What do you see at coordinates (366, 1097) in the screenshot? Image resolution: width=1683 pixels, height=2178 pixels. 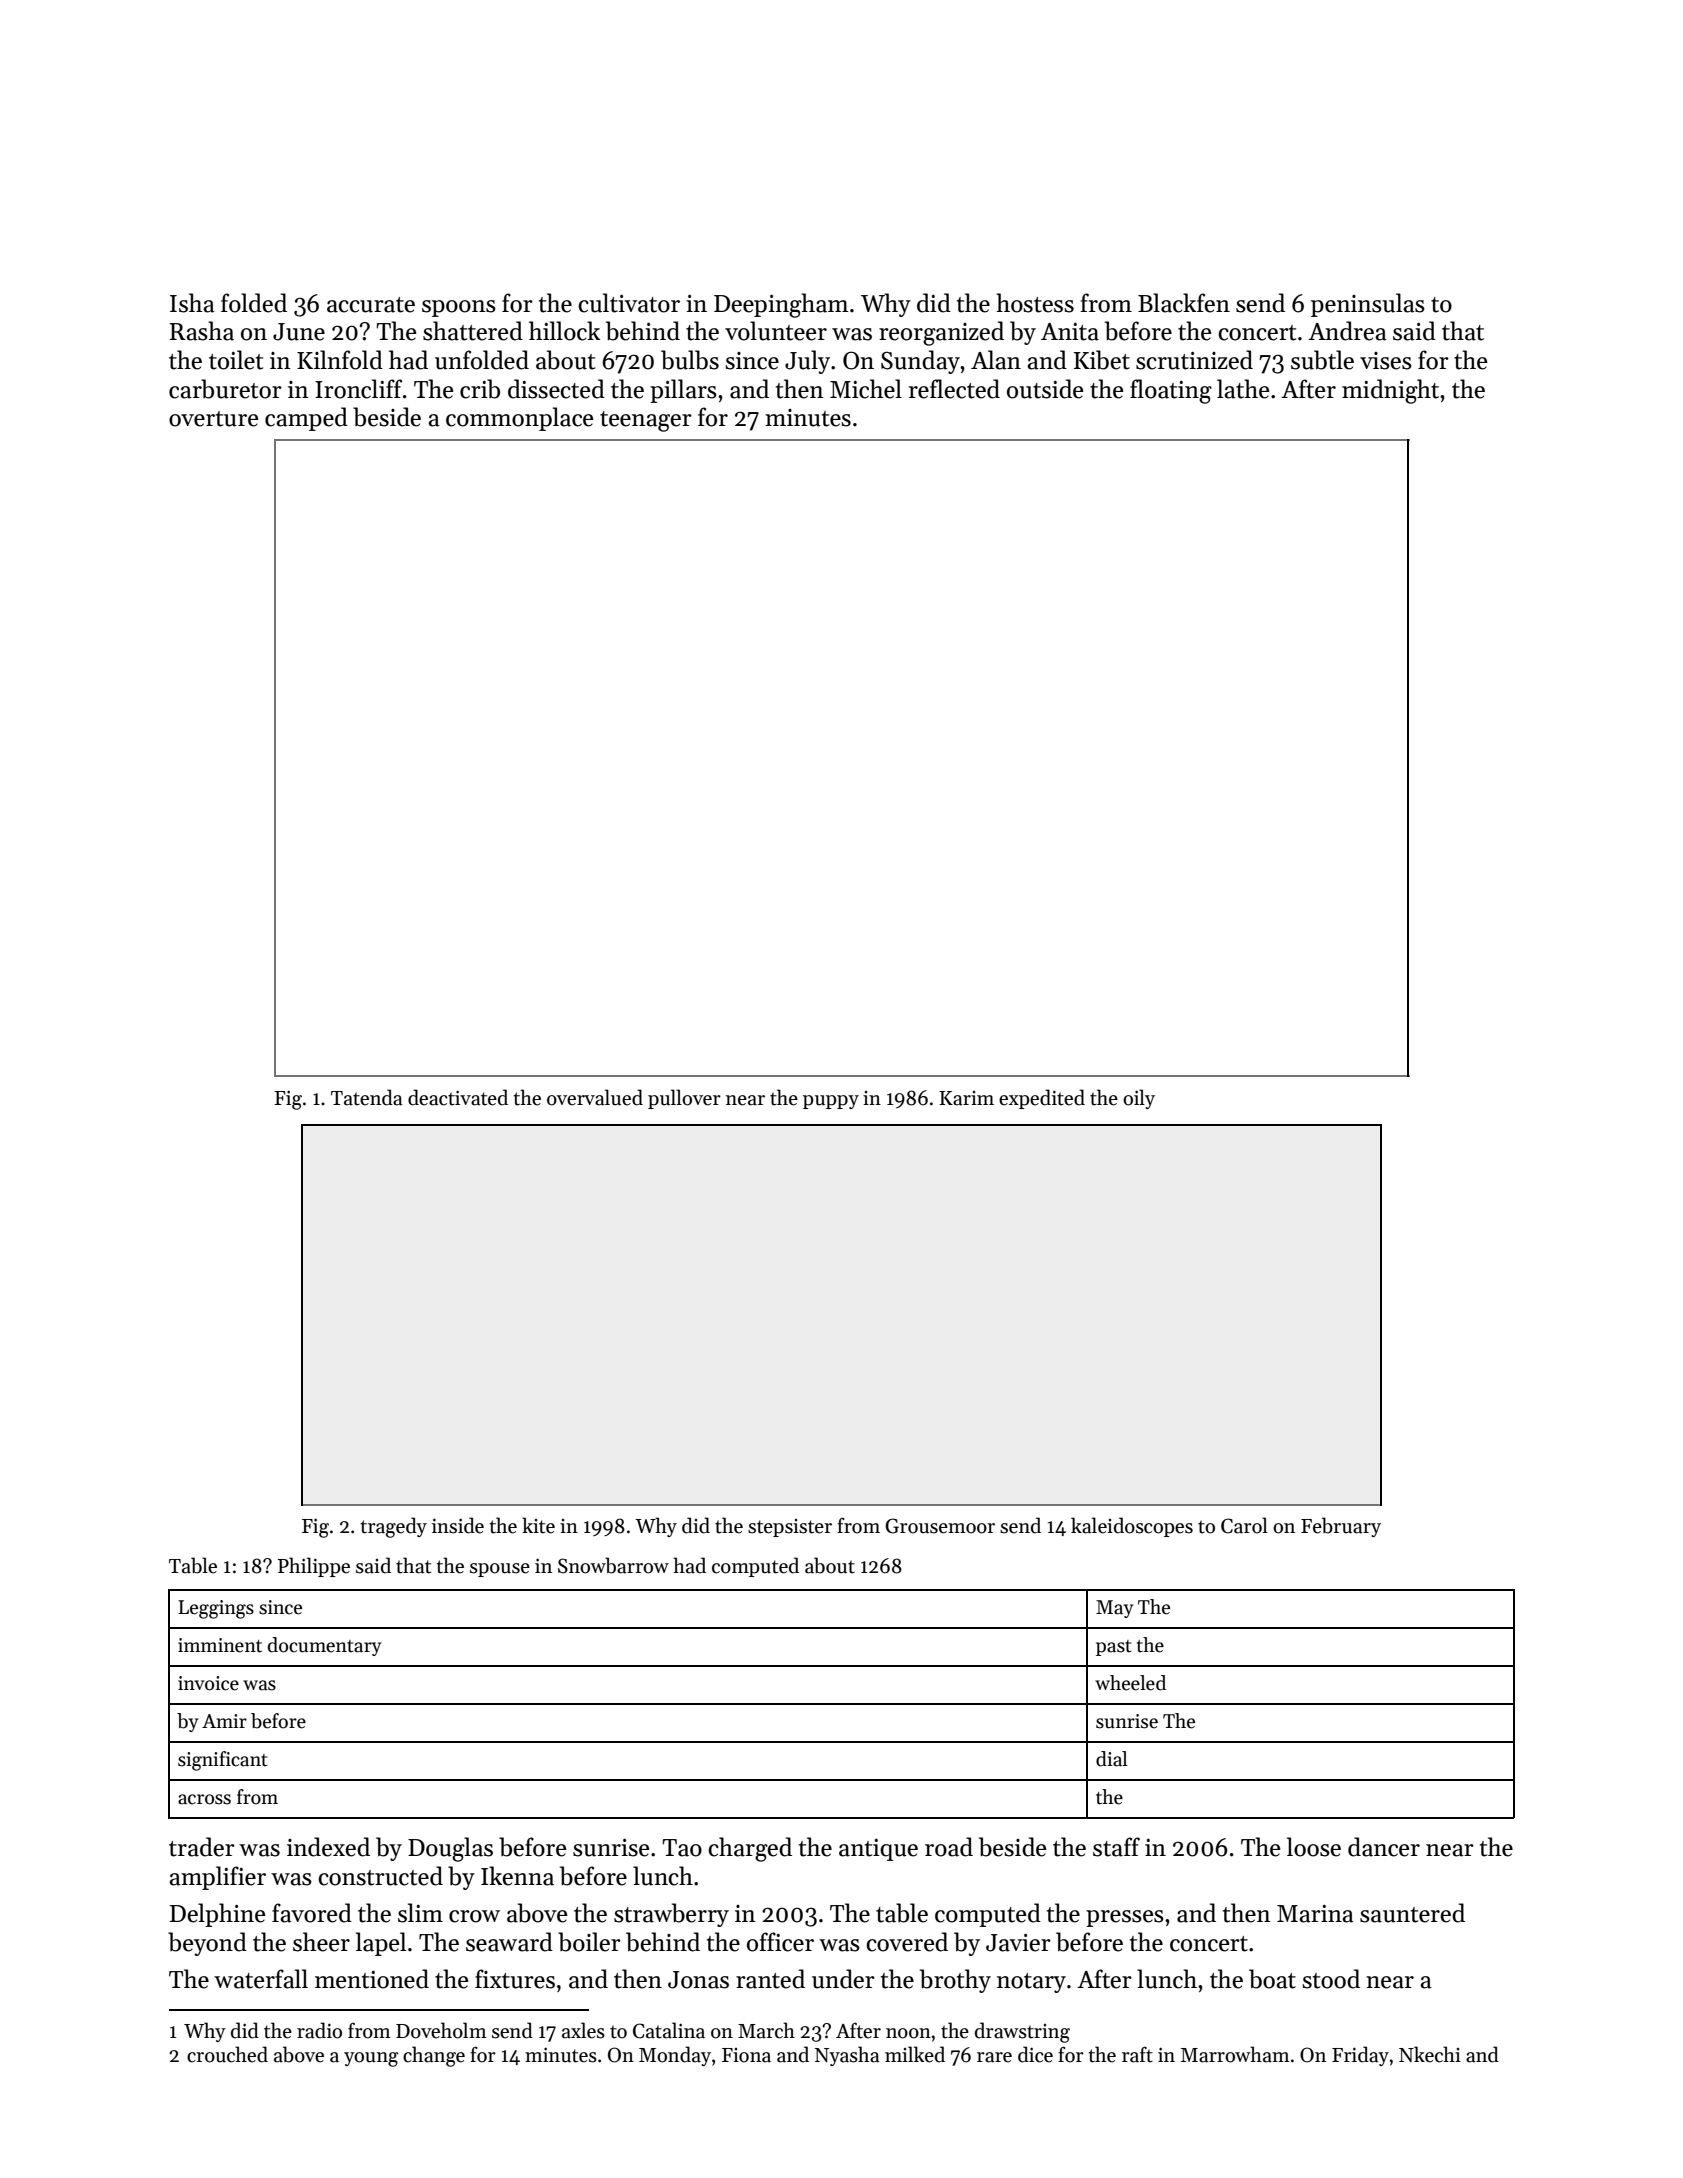 I see `Tatenda` at bounding box center [366, 1097].
